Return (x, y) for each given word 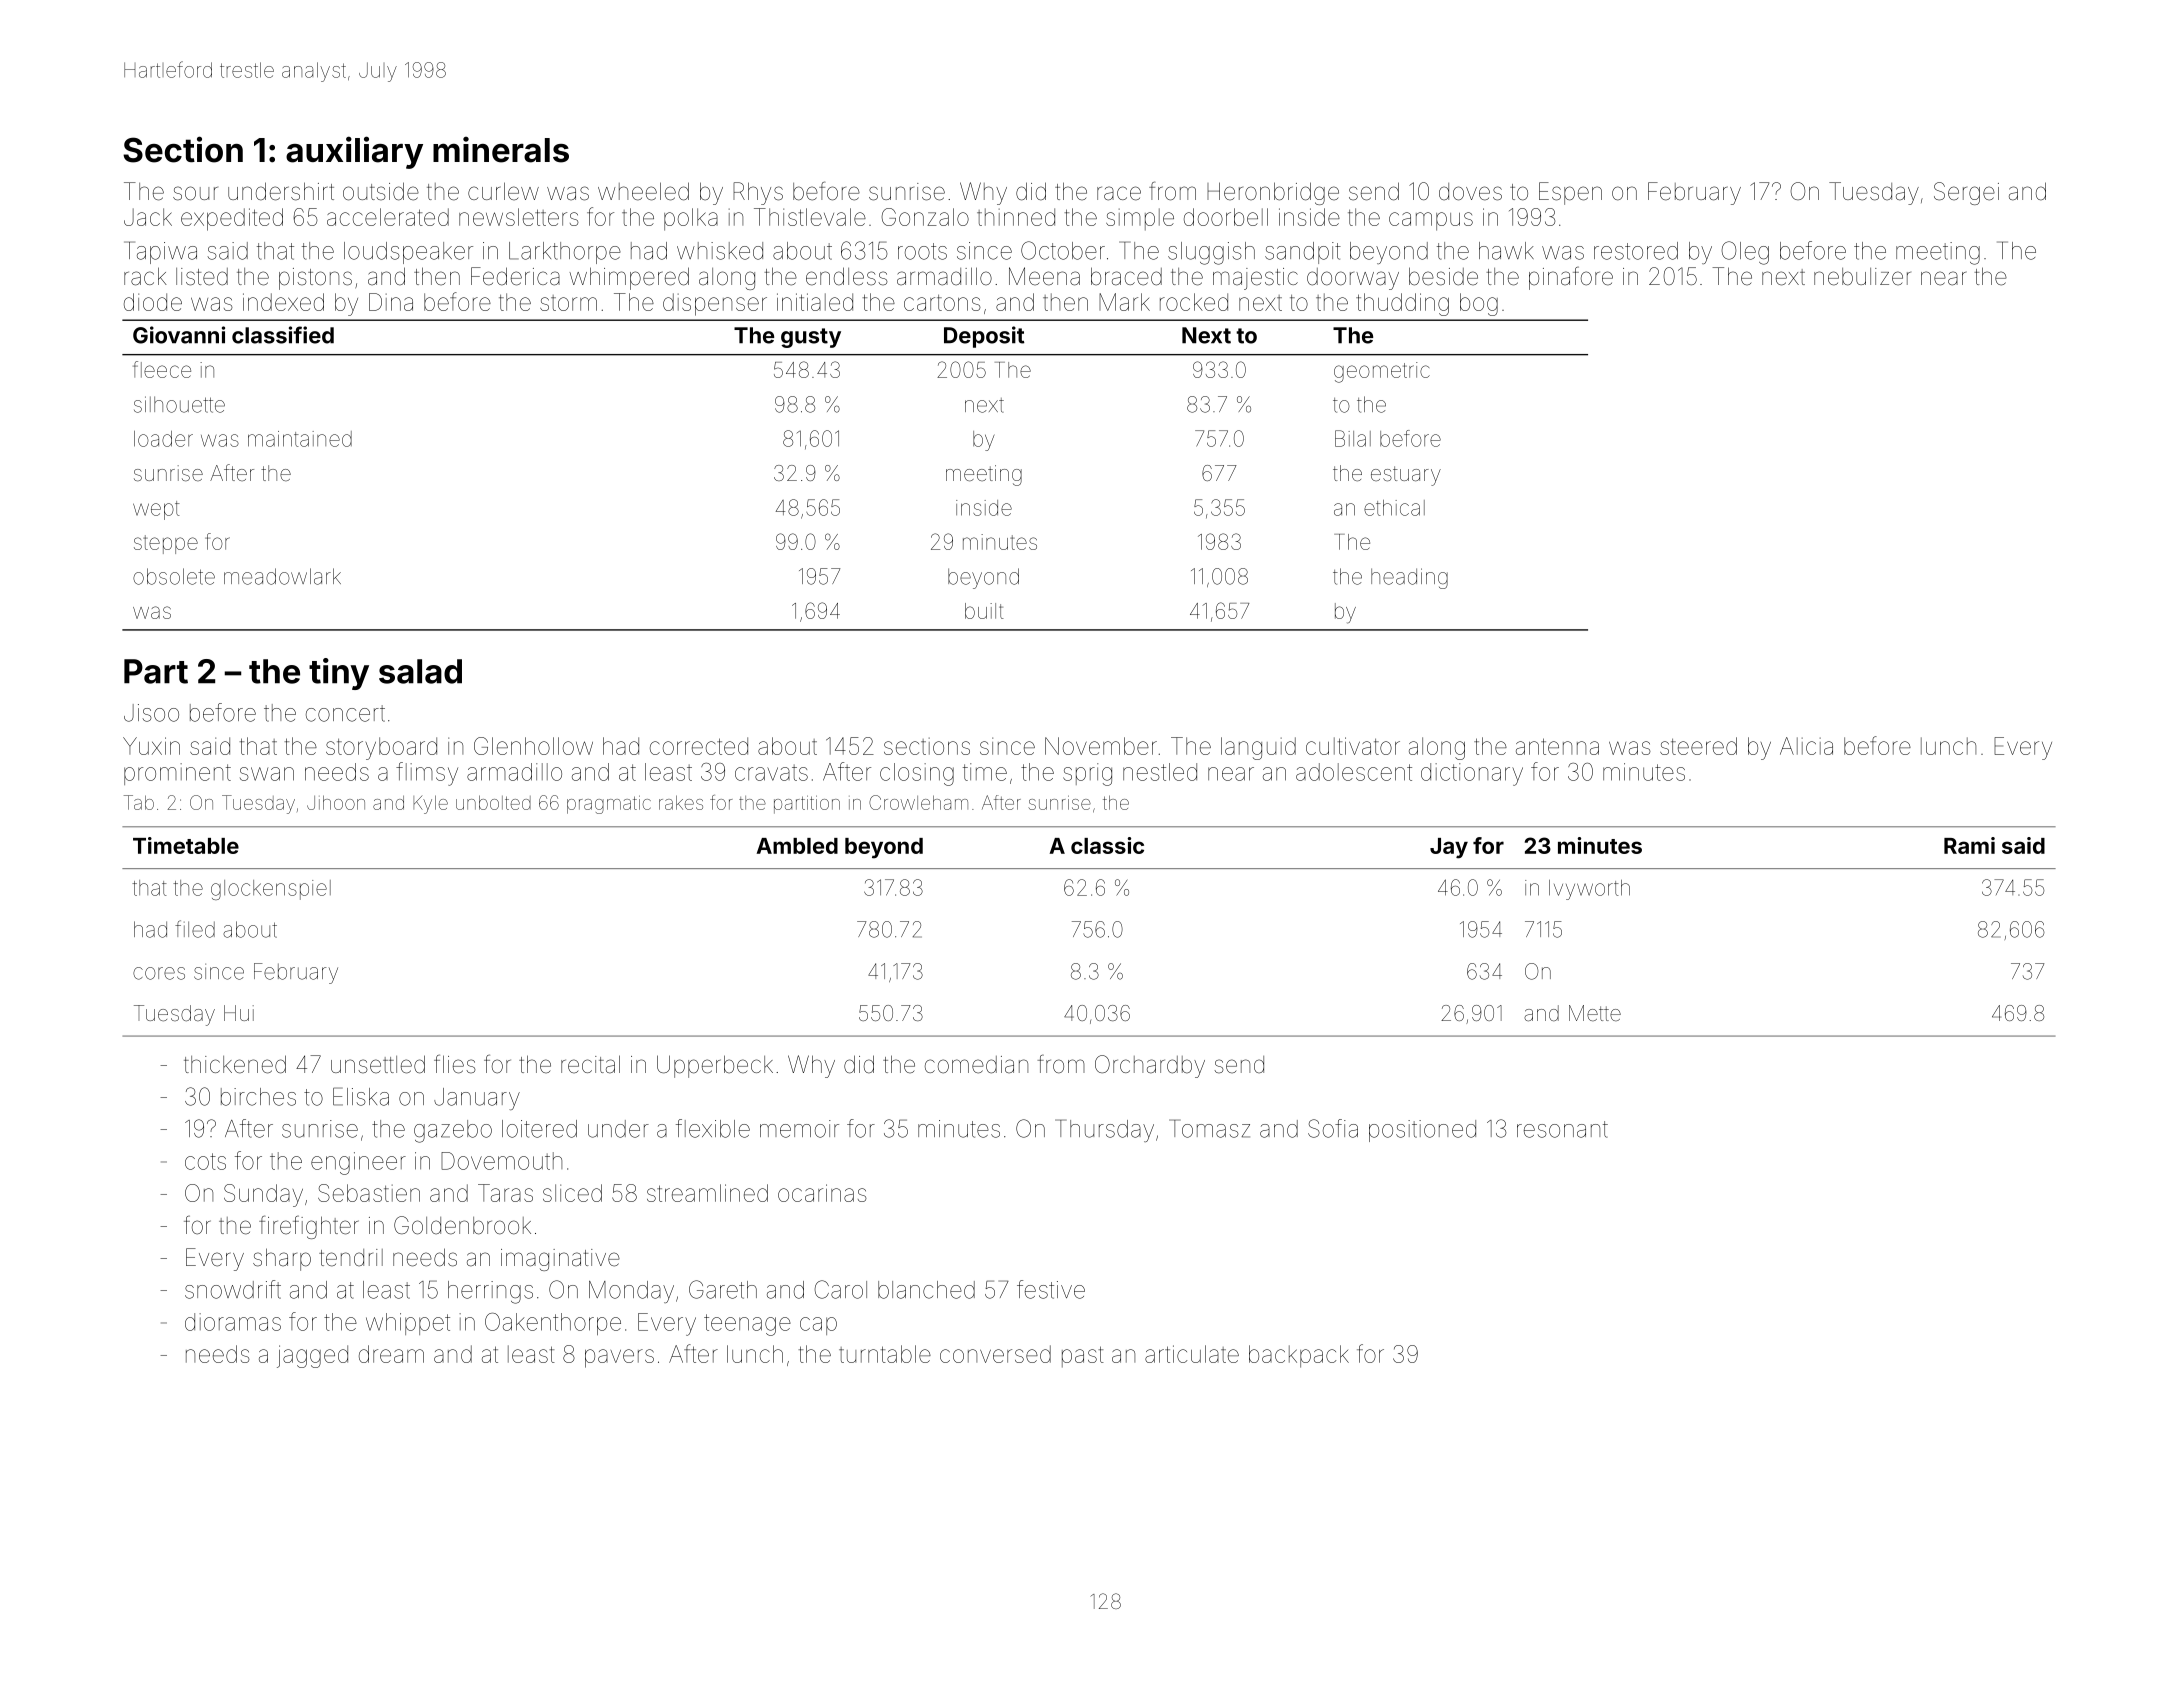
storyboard (381, 748)
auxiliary (354, 152)
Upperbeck (715, 1066)
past (1083, 1356)
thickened (235, 1064)
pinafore (1571, 278)
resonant (1562, 1129)
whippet (408, 1324)
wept (156, 510)
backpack (1299, 1356)
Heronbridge (1273, 193)
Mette (1595, 1013)
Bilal (1353, 438)
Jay (1449, 848)
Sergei (1966, 193)
